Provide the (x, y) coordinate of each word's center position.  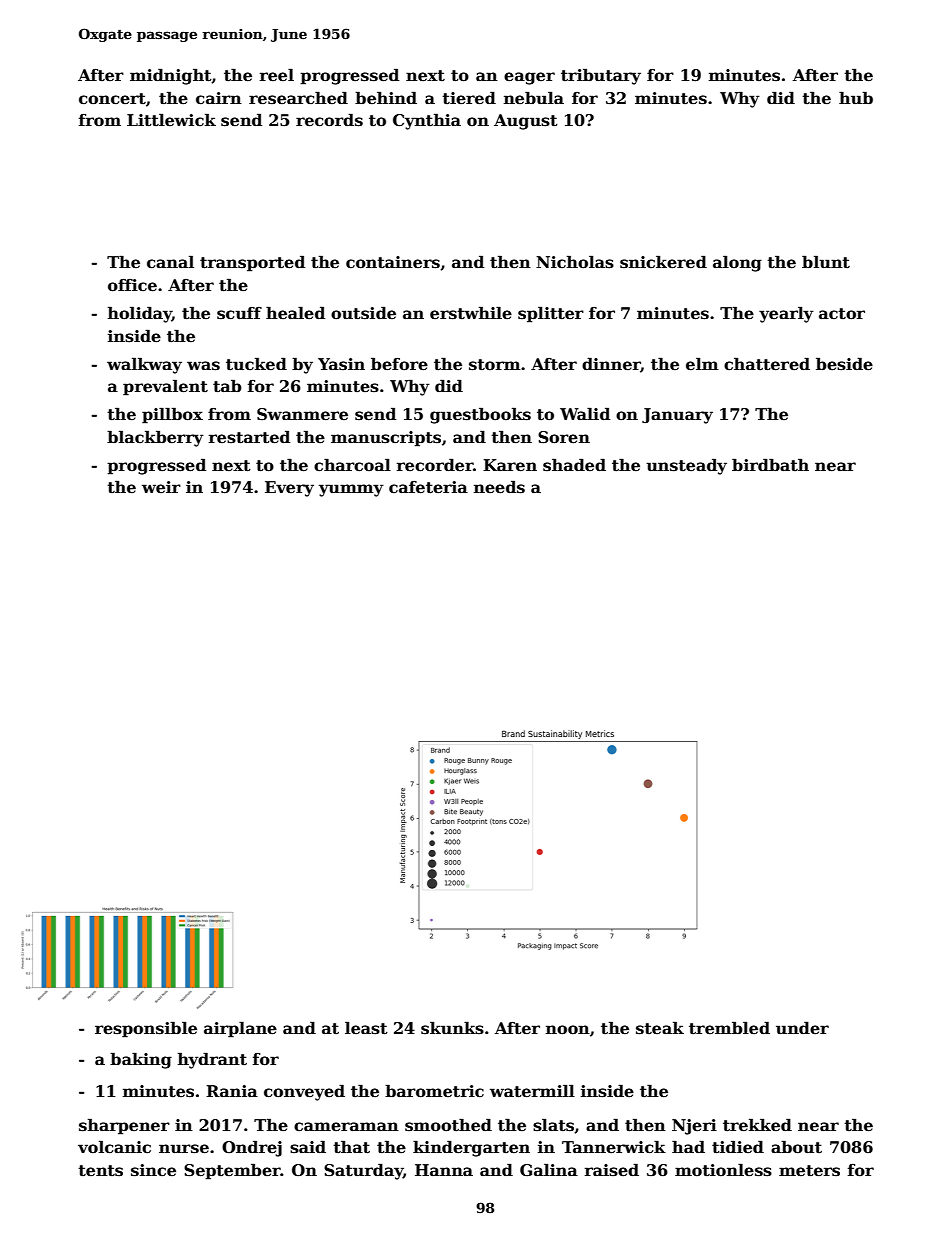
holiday (140, 314)
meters (809, 1171)
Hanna (444, 1170)
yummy (351, 490)
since (153, 1170)
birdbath (770, 465)
